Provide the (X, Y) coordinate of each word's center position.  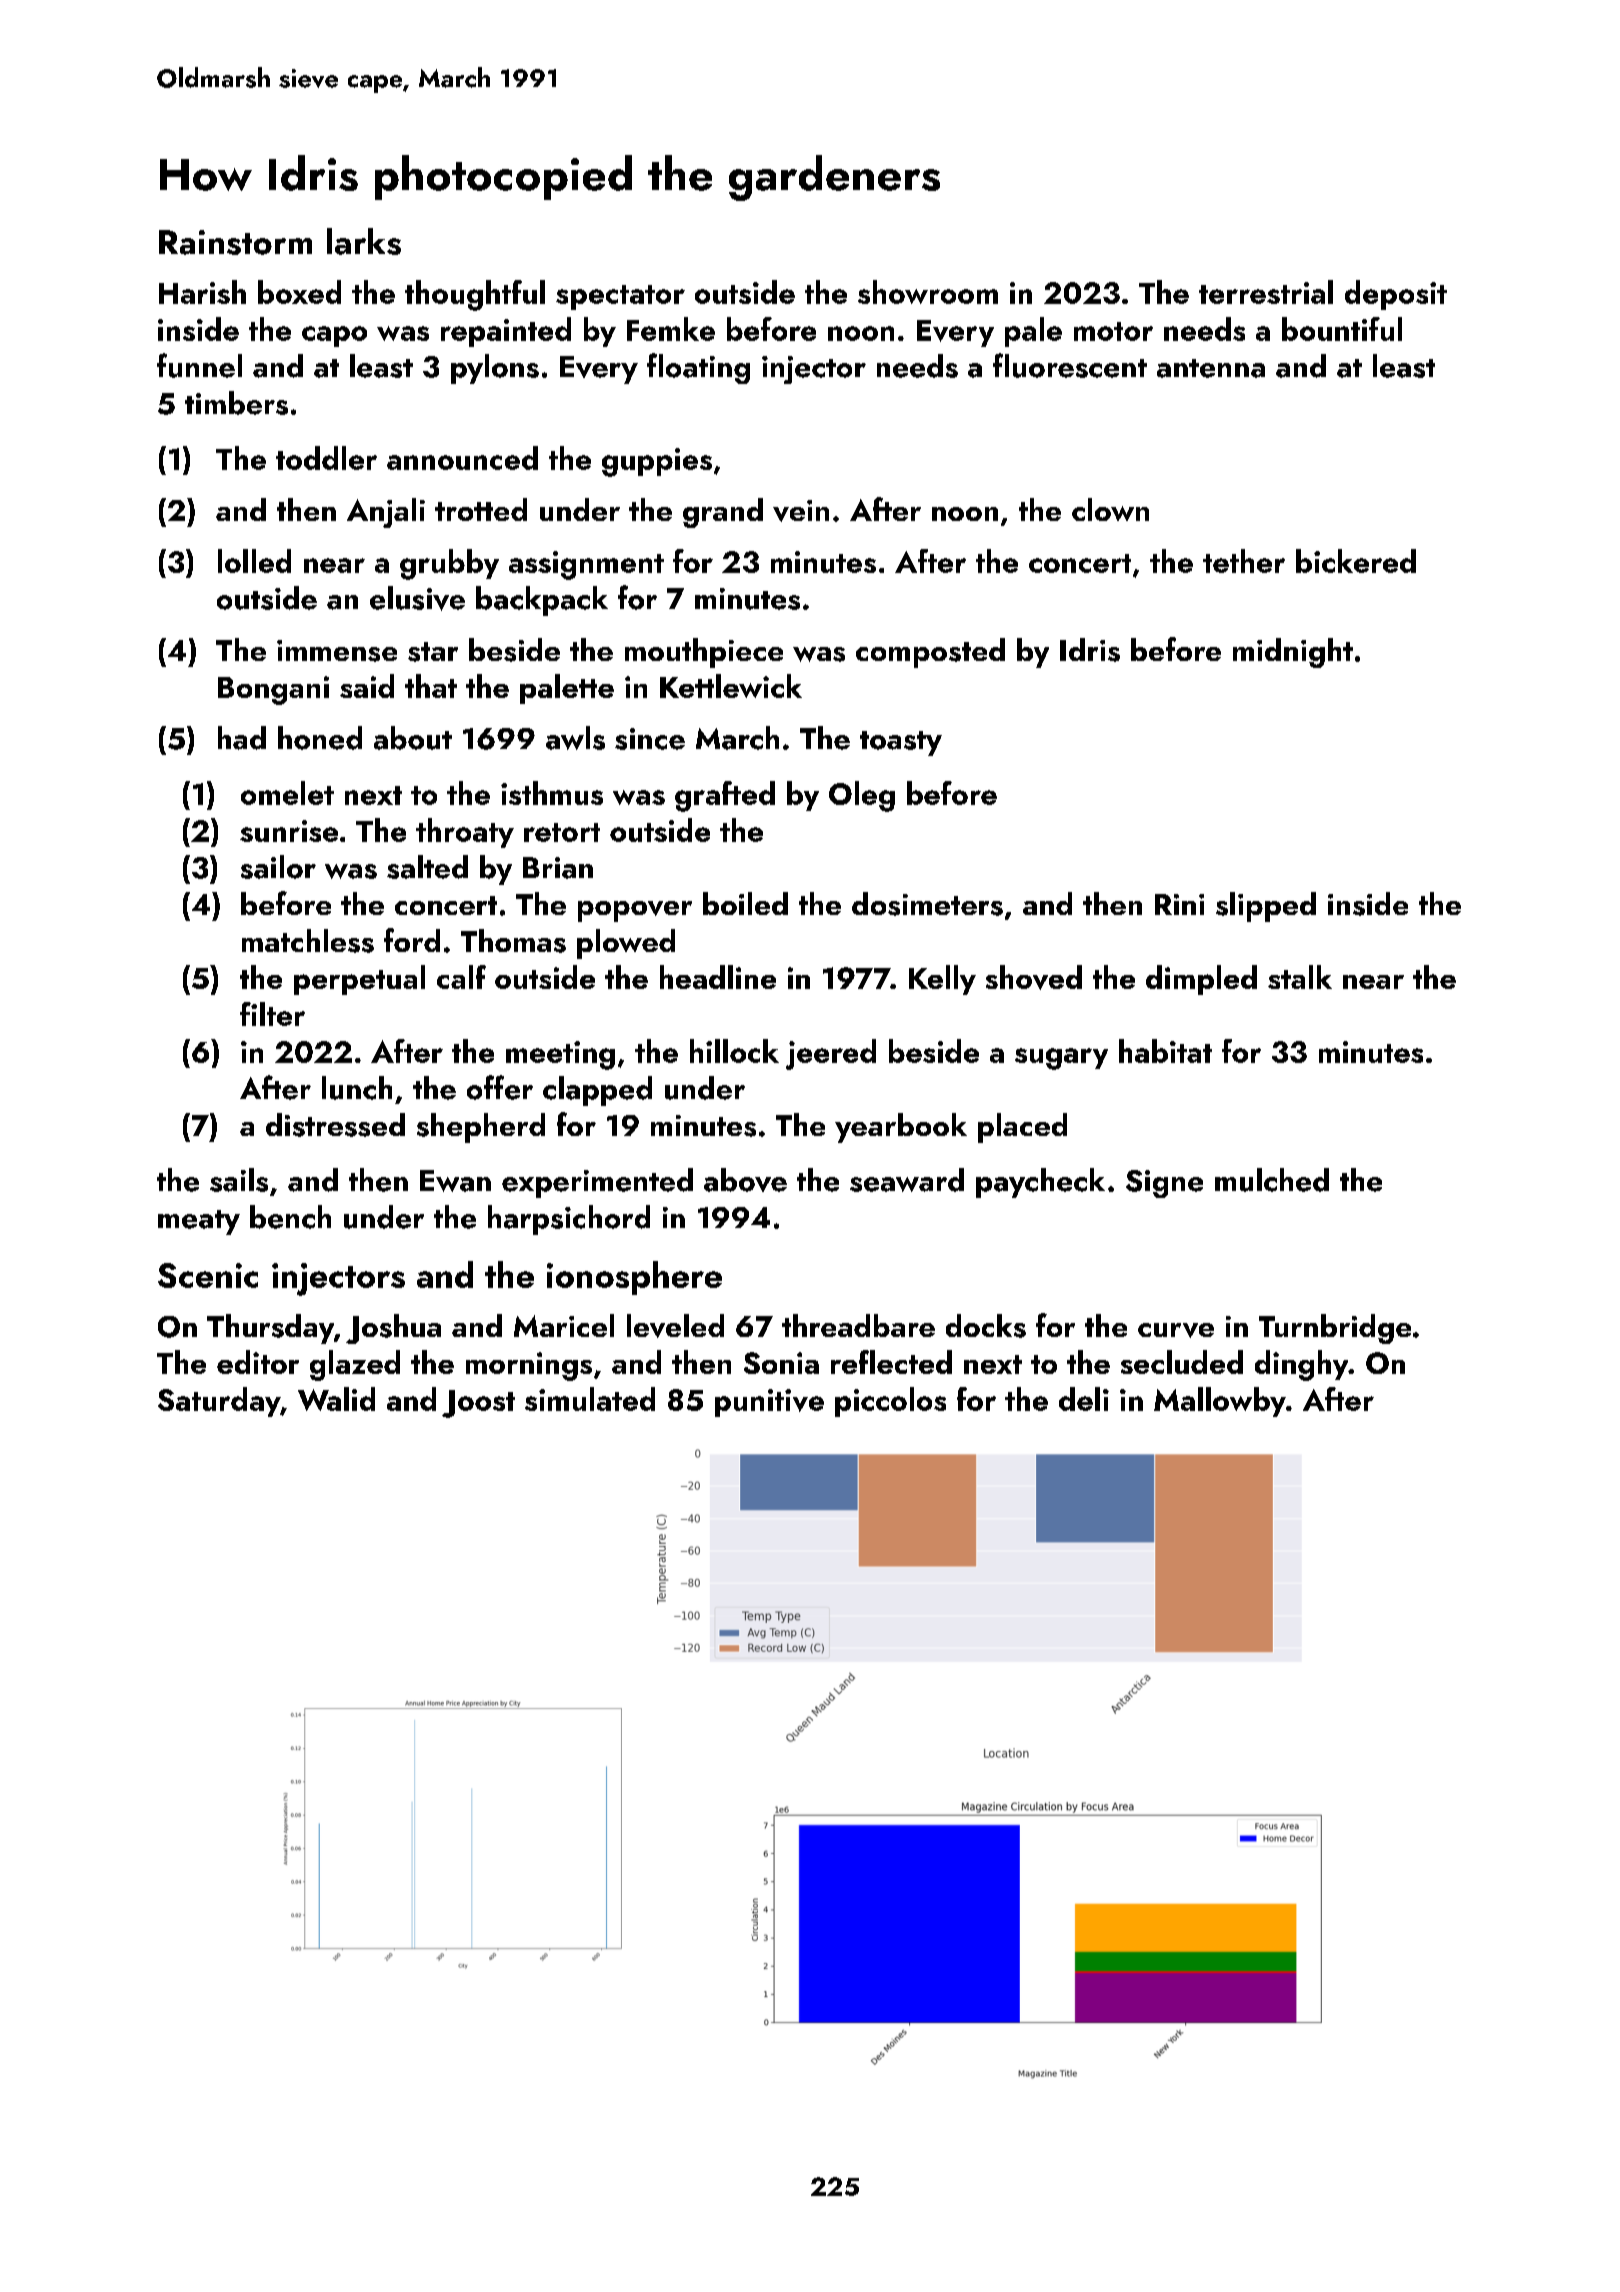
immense (337, 651)
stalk (1300, 977)
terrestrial (1266, 292)
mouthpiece (704, 653)
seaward (907, 1180)
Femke (671, 329)
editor (258, 1362)
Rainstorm (235, 242)
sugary (1061, 1059)
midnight (1293, 653)
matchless (308, 941)
